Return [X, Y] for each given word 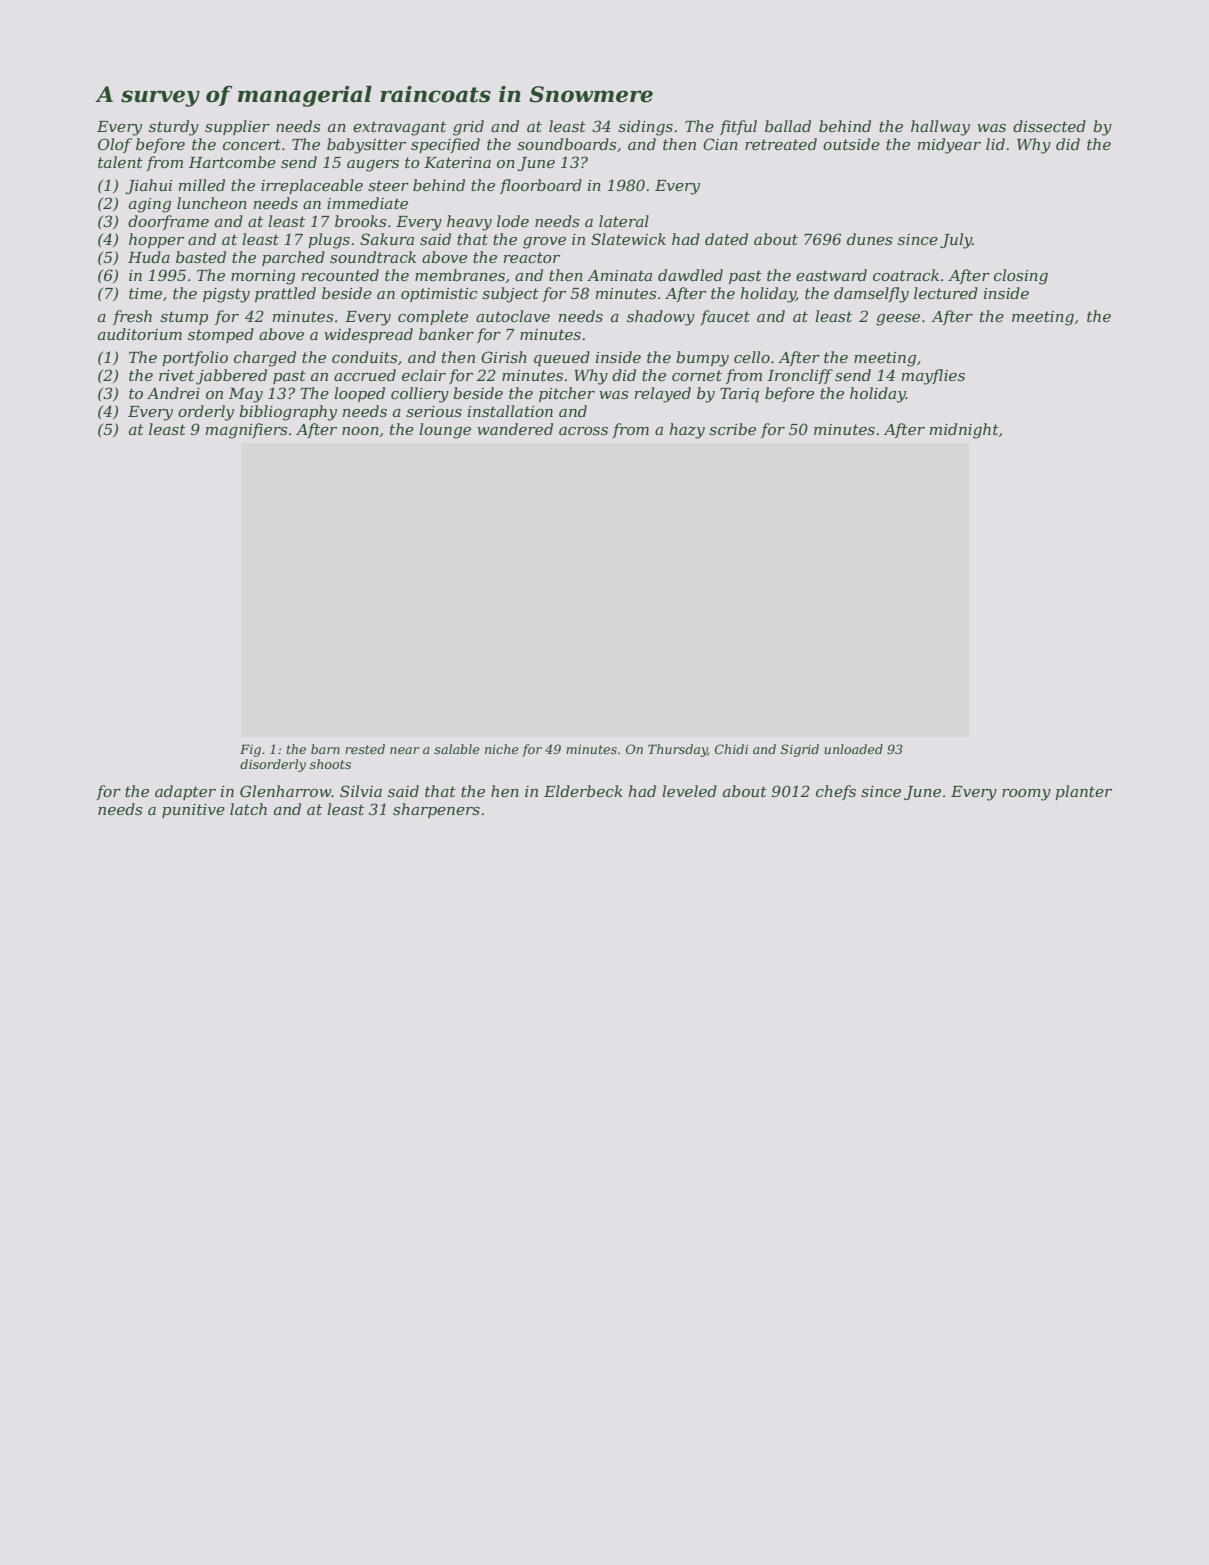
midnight [964, 431]
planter [1083, 792]
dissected [1049, 126]
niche [502, 749]
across [583, 431]
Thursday [678, 750]
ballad [788, 126]
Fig [250, 750]
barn [325, 749]
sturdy [174, 128]
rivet [176, 375]
